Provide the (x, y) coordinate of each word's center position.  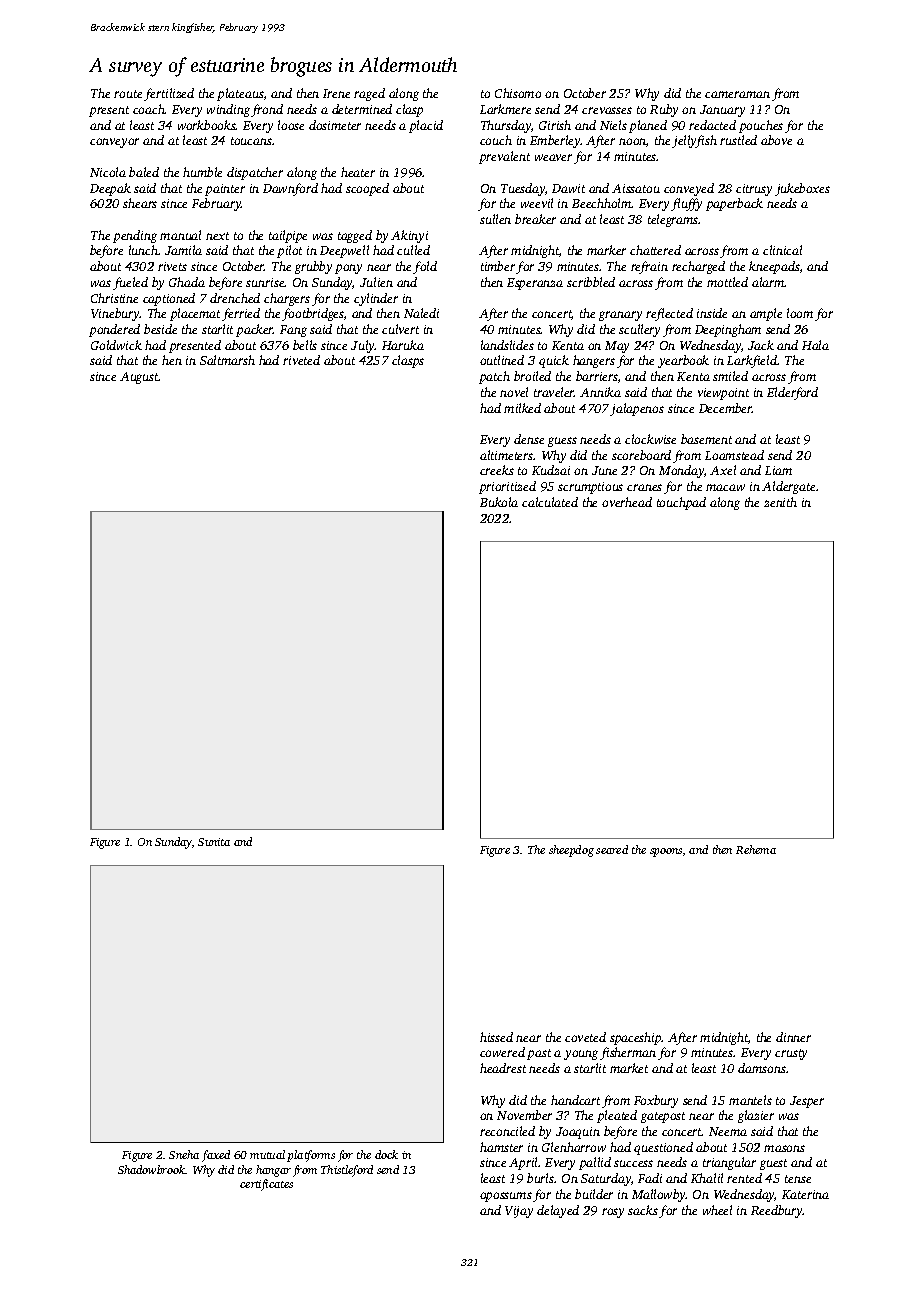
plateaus (240, 94)
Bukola (499, 502)
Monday (682, 471)
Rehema (756, 849)
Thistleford (347, 1171)
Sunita (214, 842)
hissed (496, 1037)
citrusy (754, 190)
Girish (555, 125)
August (139, 378)
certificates (266, 1185)
